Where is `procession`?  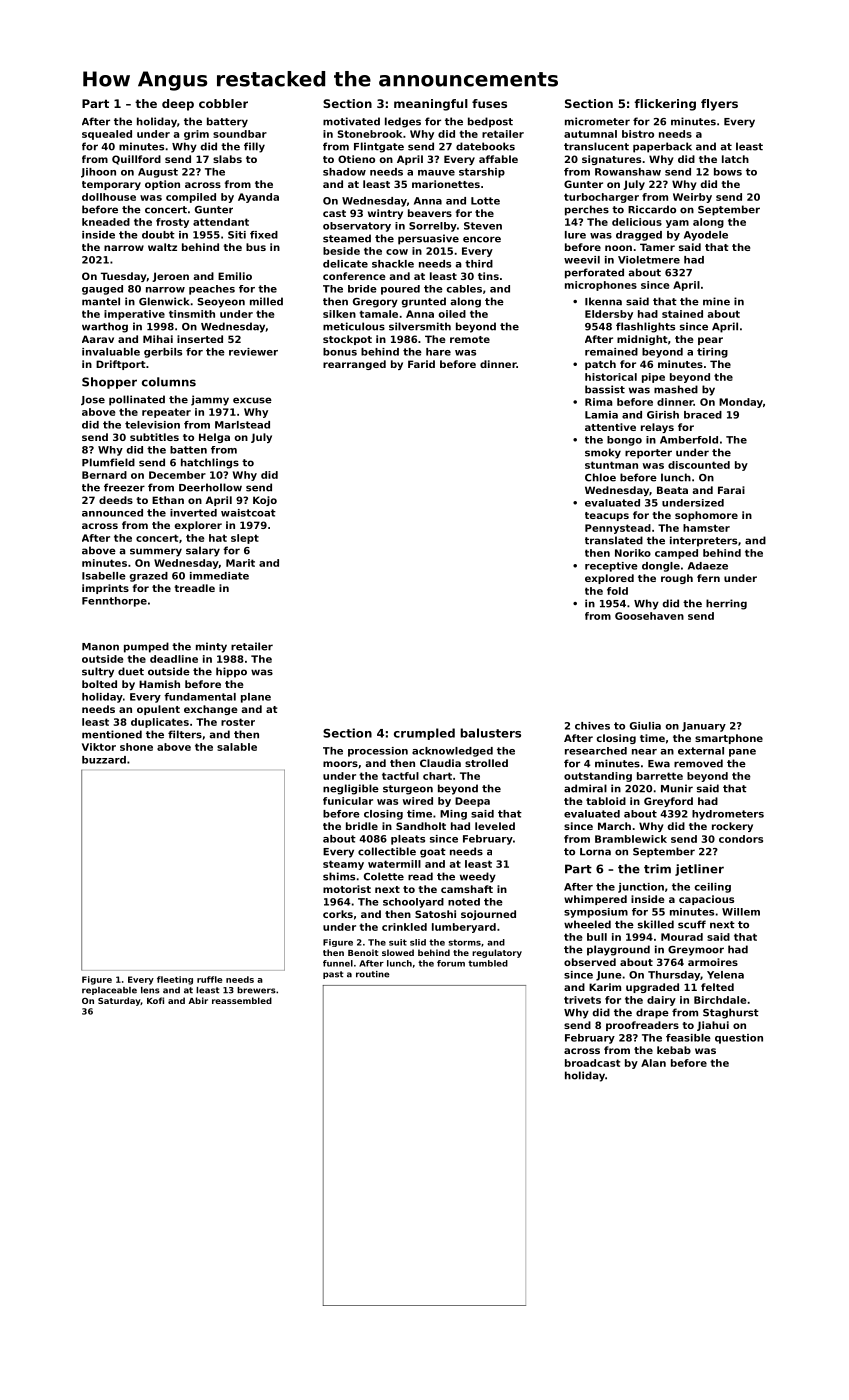
procession is located at coordinates (378, 752).
